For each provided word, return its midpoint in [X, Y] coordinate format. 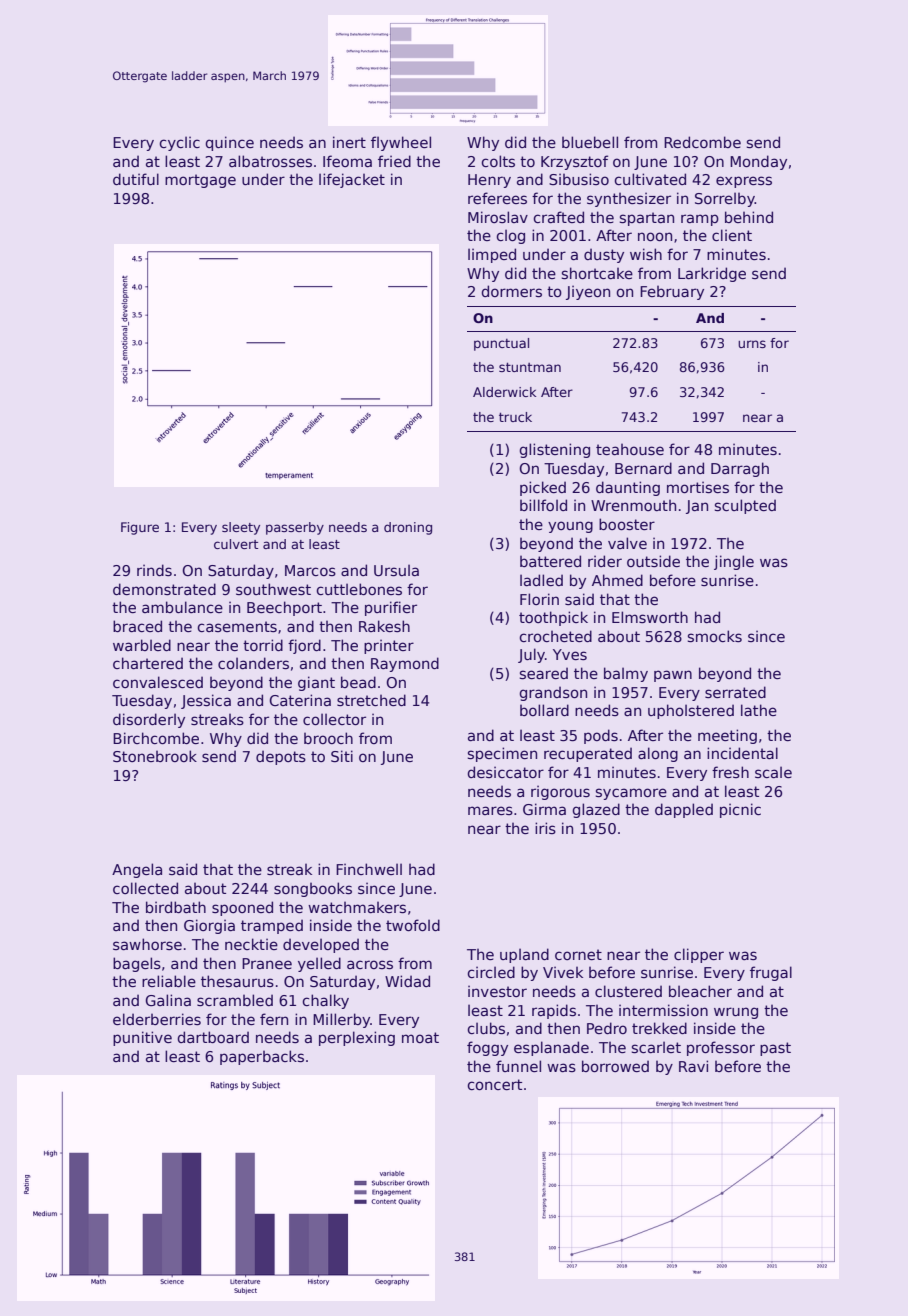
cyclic [180, 143]
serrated [735, 692]
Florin [539, 599]
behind [749, 217]
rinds [154, 570]
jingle [734, 562]
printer [389, 646]
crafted [559, 217]
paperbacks [262, 1057]
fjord [304, 646]
